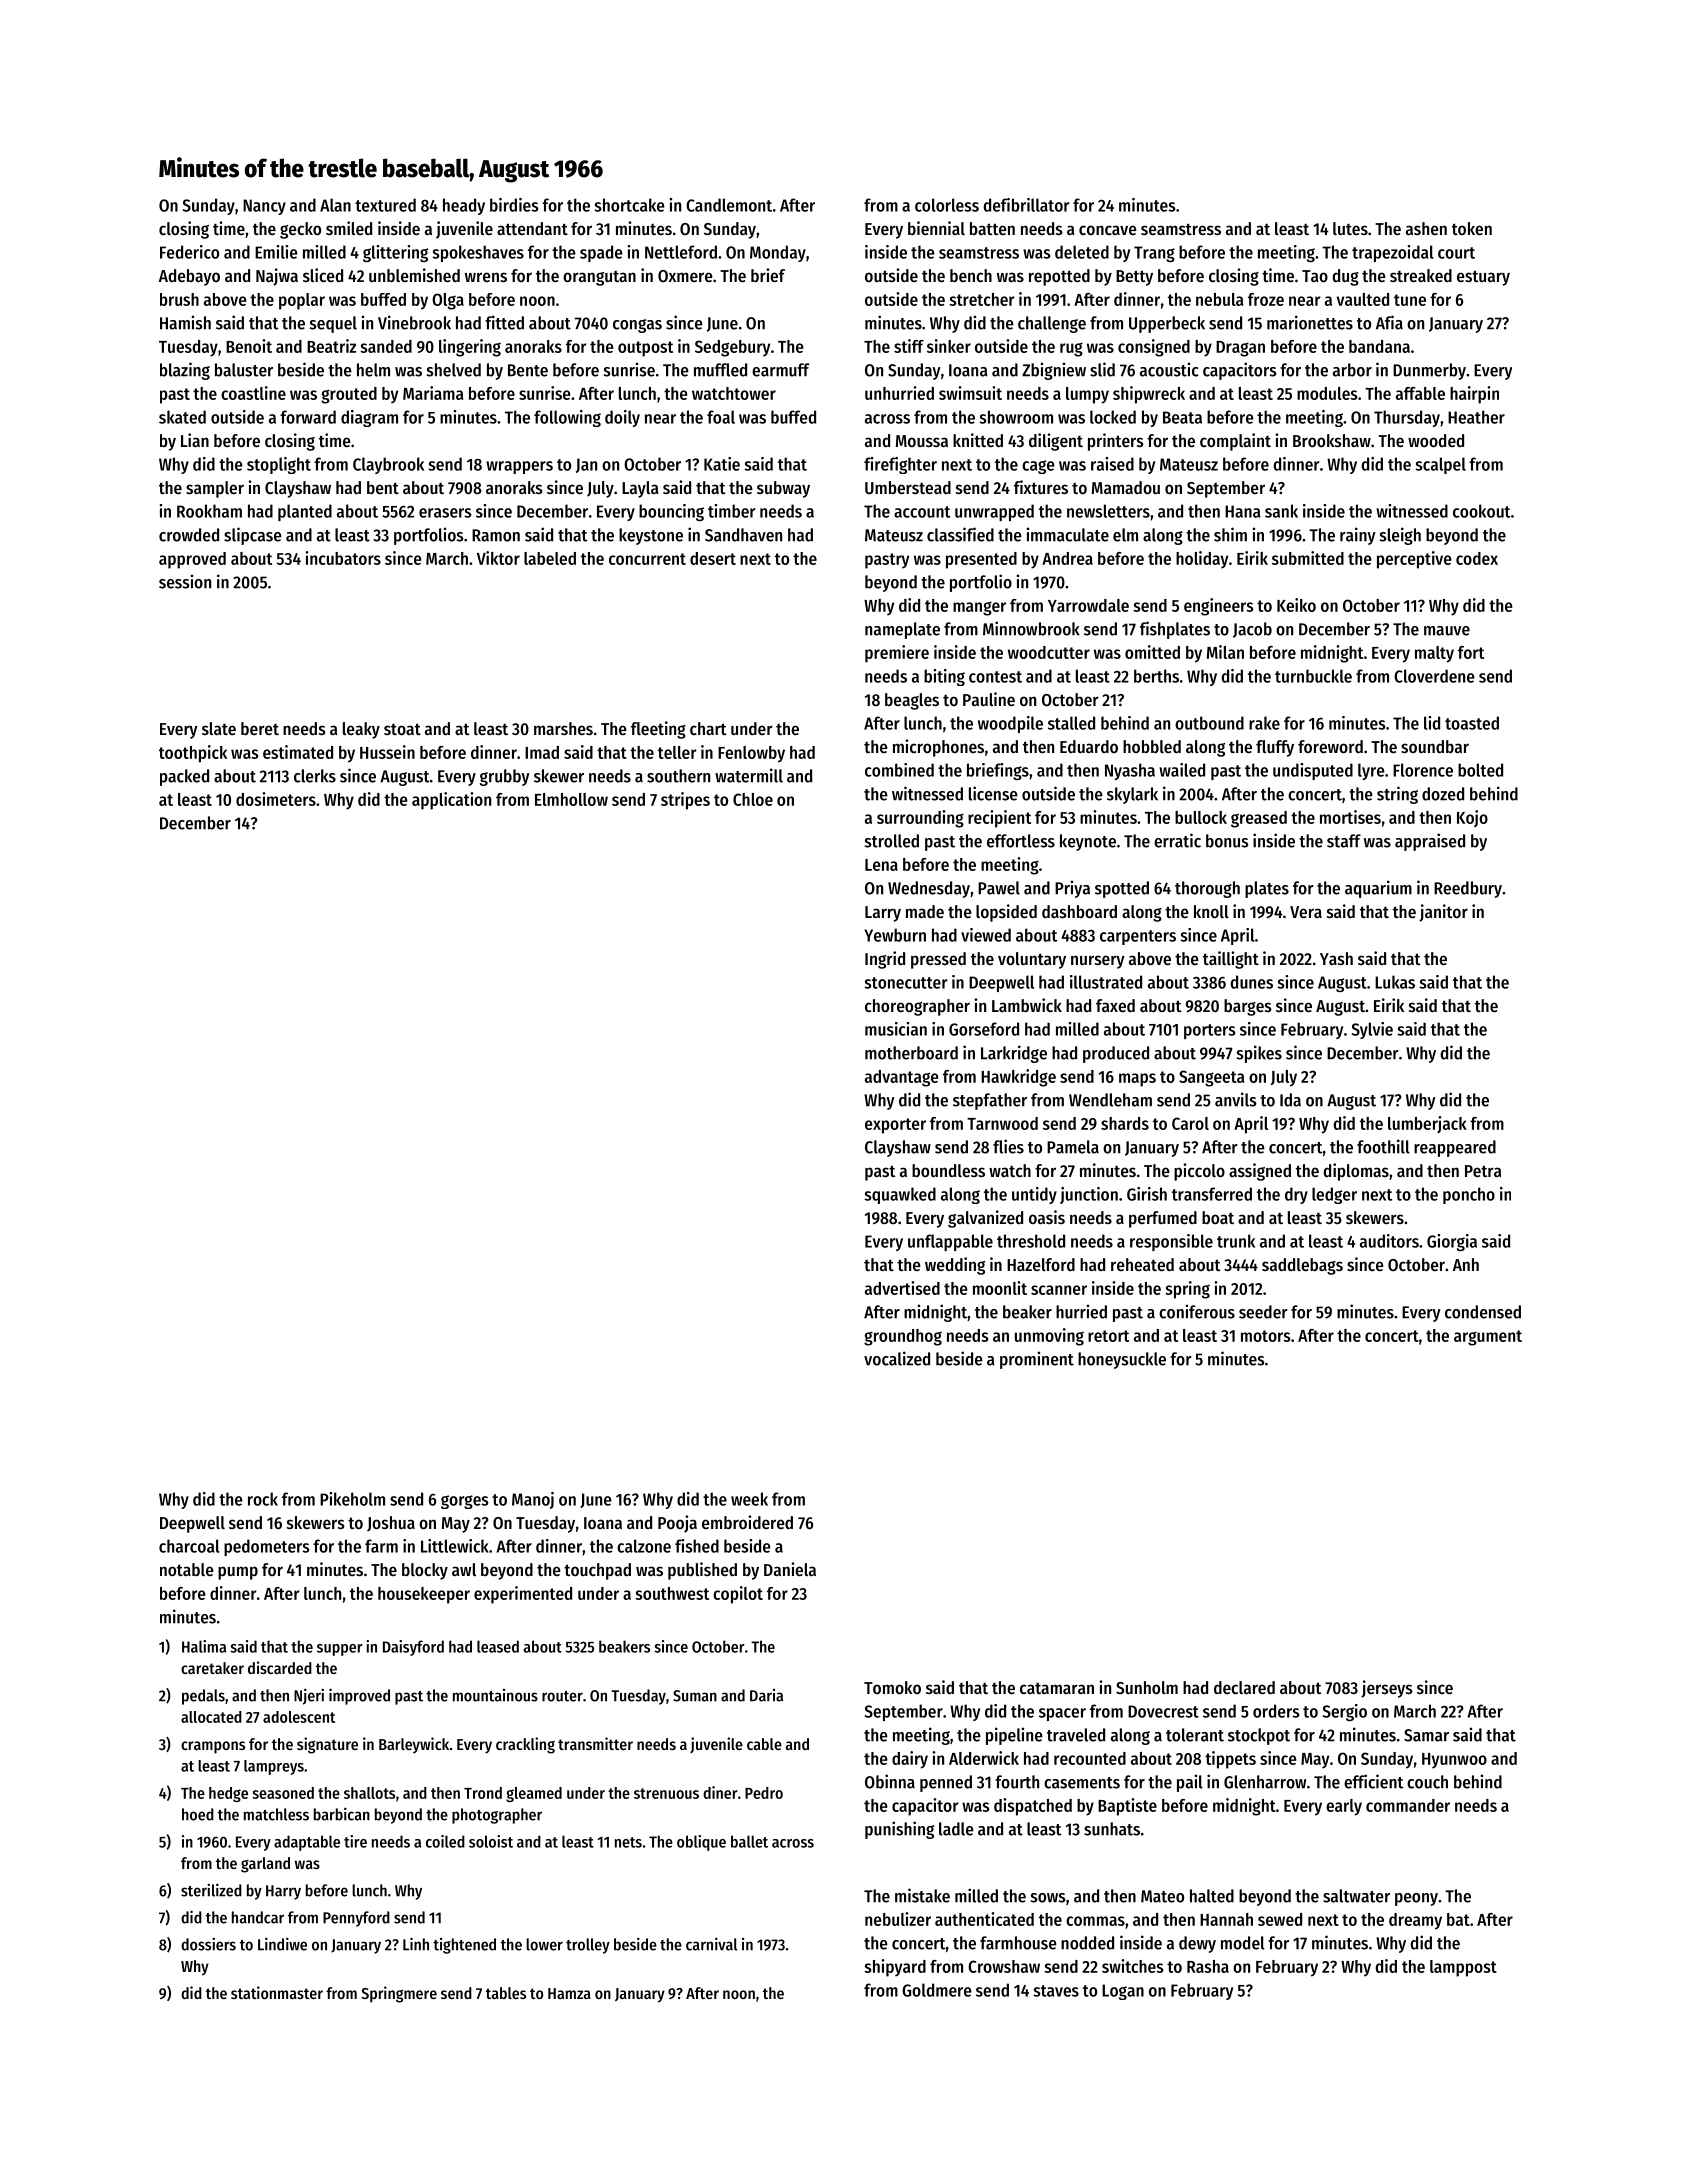 This page has width=1683, height=2178. I want to click on erasers, so click(445, 513).
